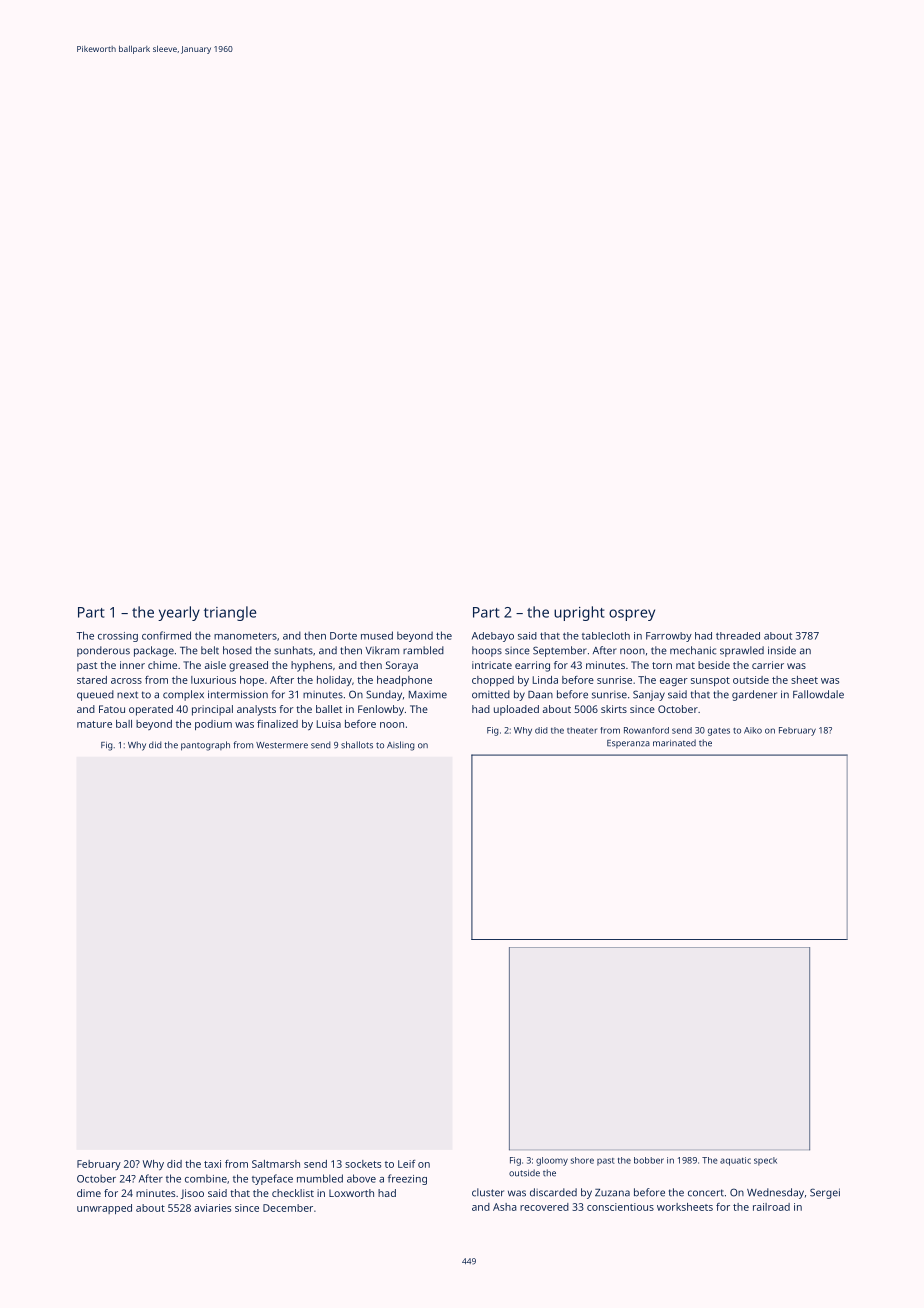 The width and height of the document is (924, 1308). I want to click on marinated, so click(674, 743).
